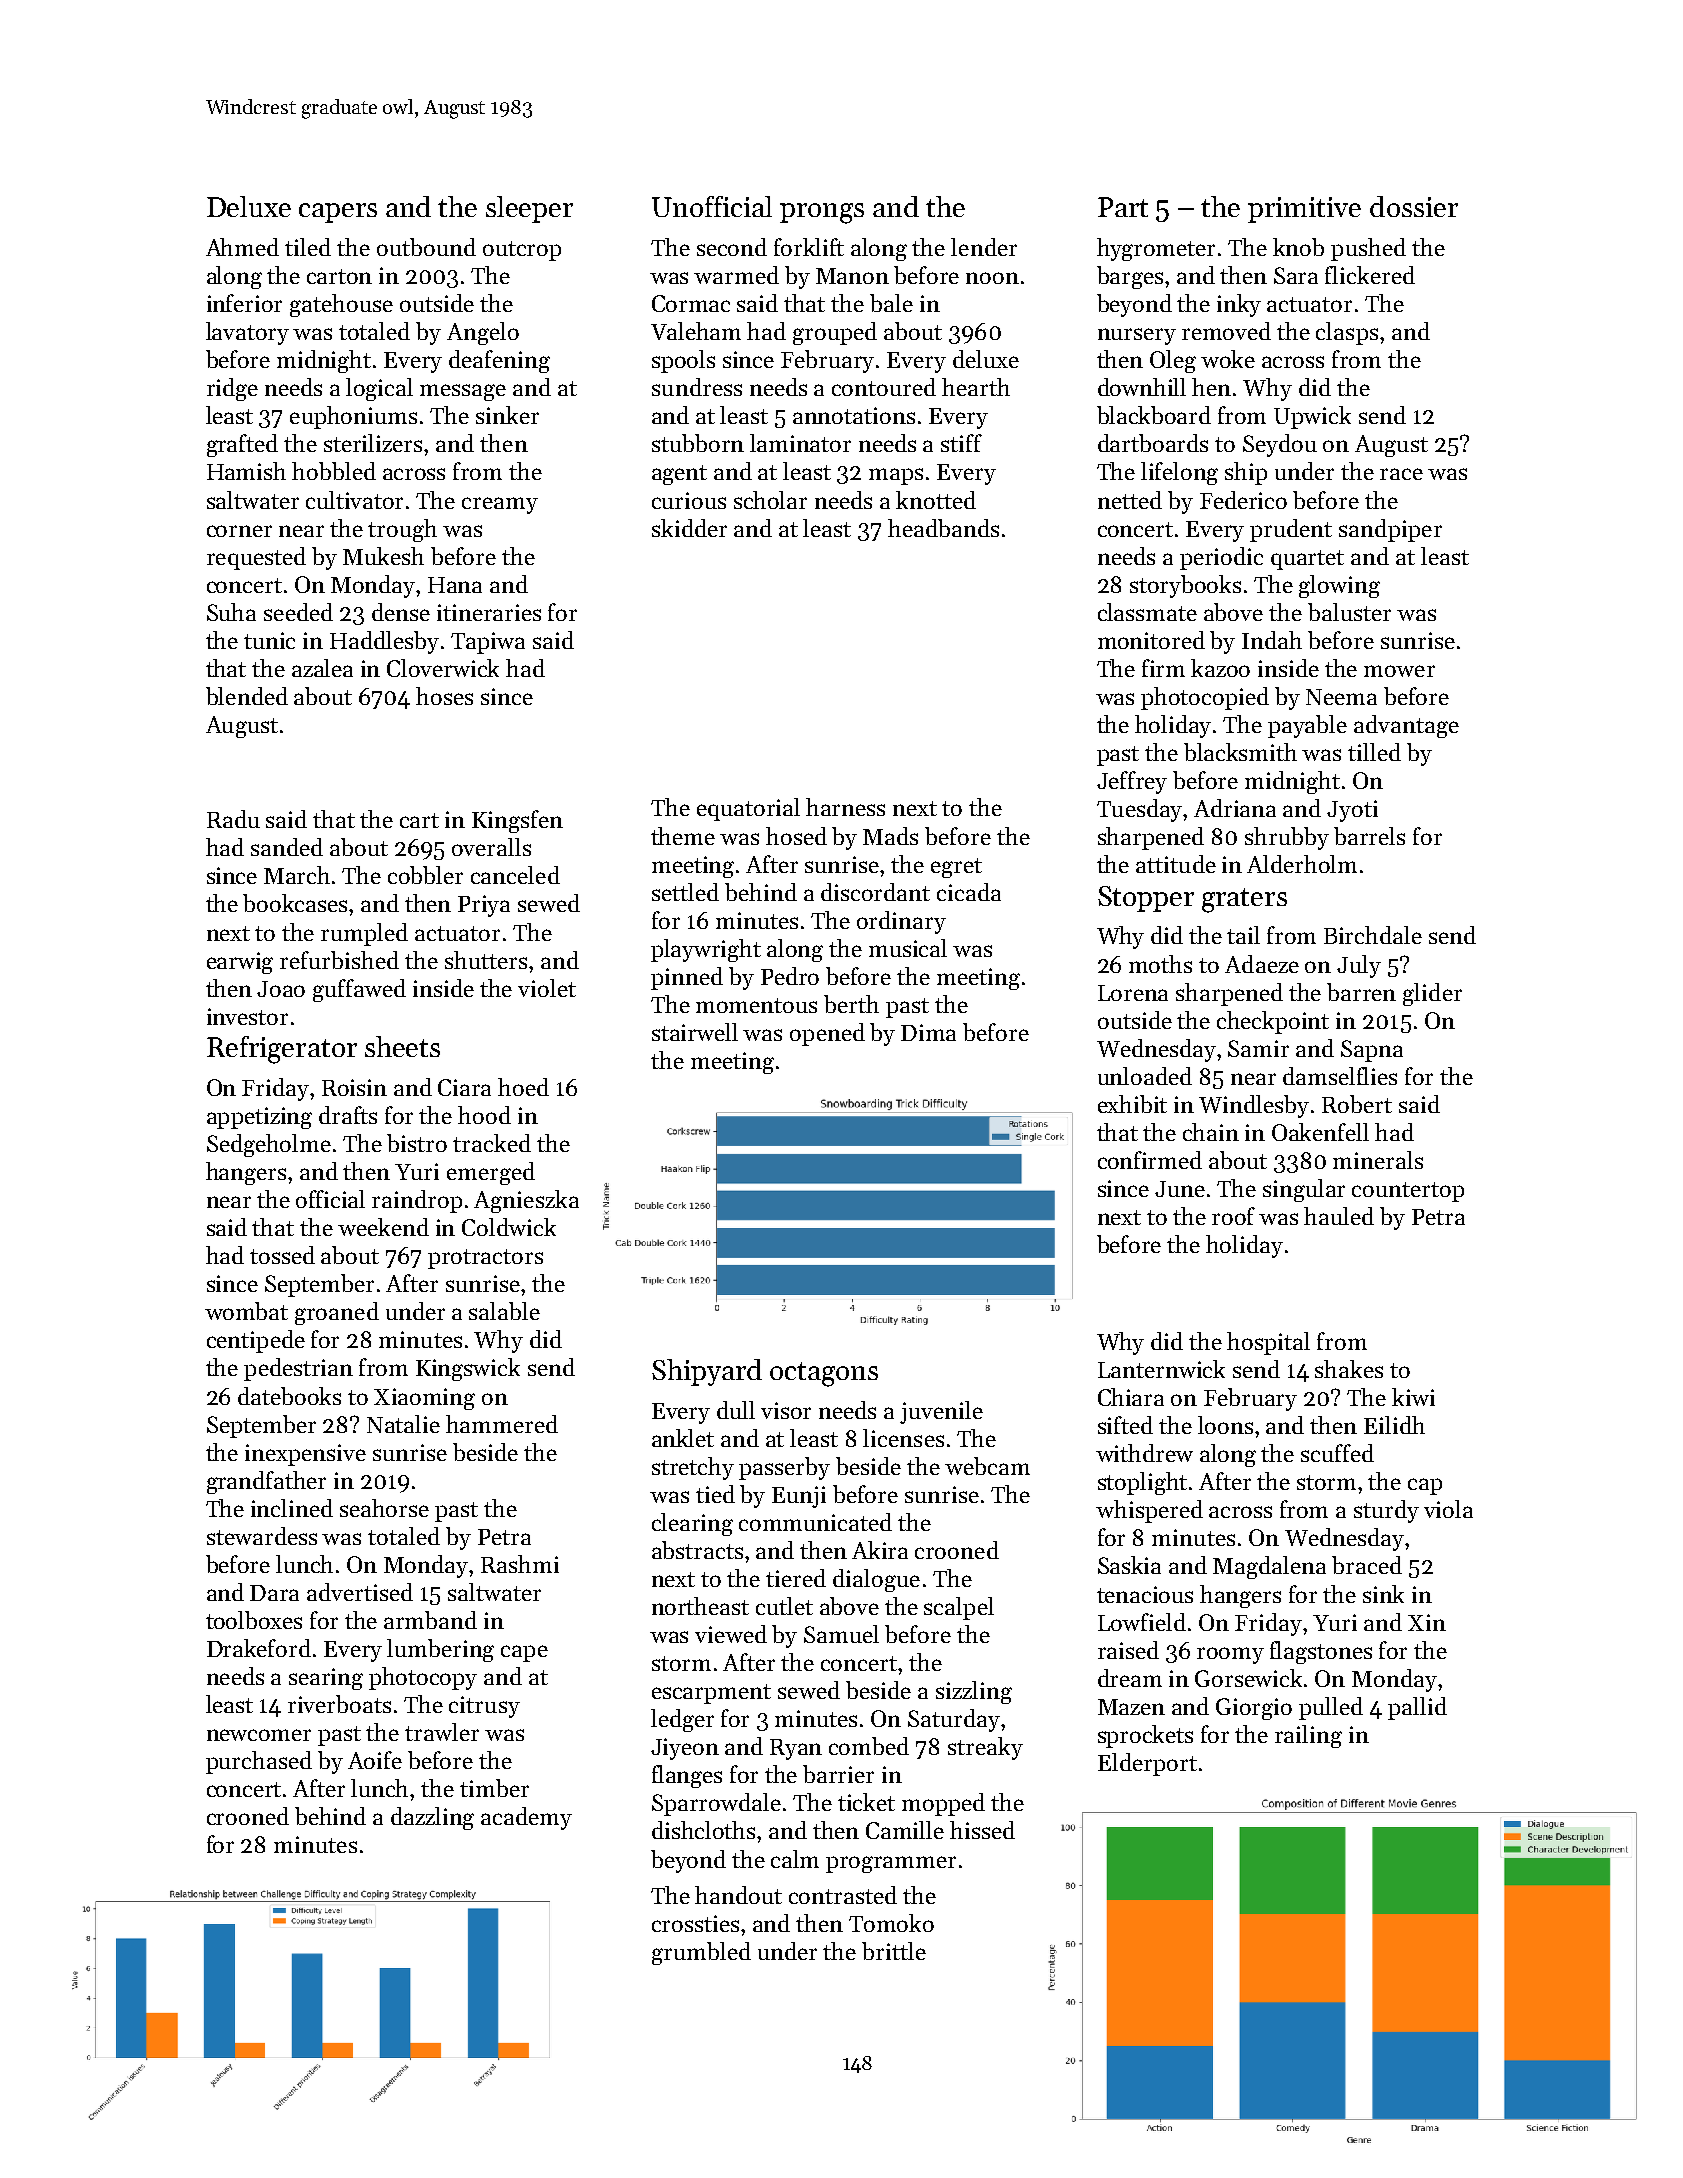  What do you see at coordinates (698, 443) in the screenshot?
I see `stubborn` at bounding box center [698, 443].
